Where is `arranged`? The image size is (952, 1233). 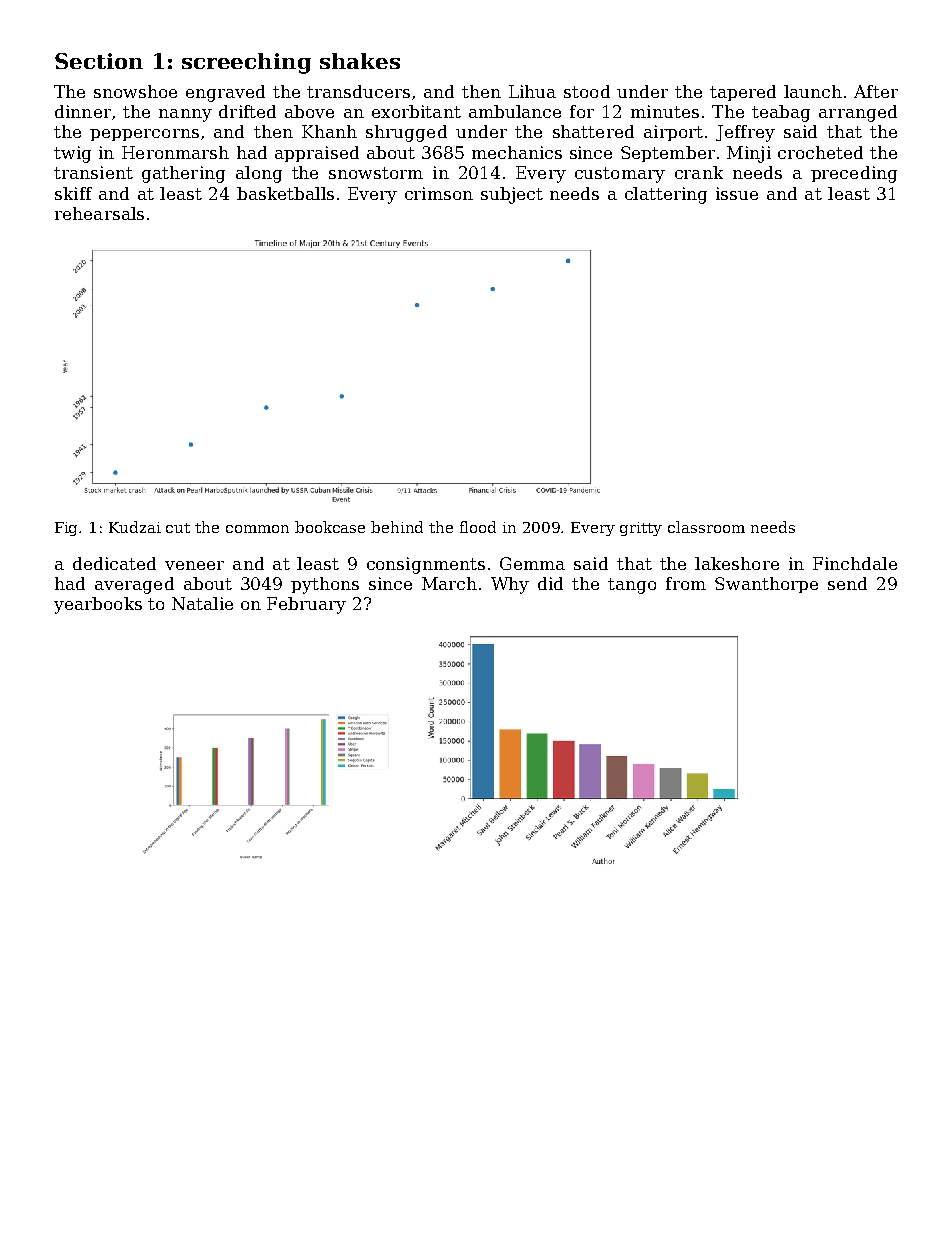 arranged is located at coordinates (858, 113).
